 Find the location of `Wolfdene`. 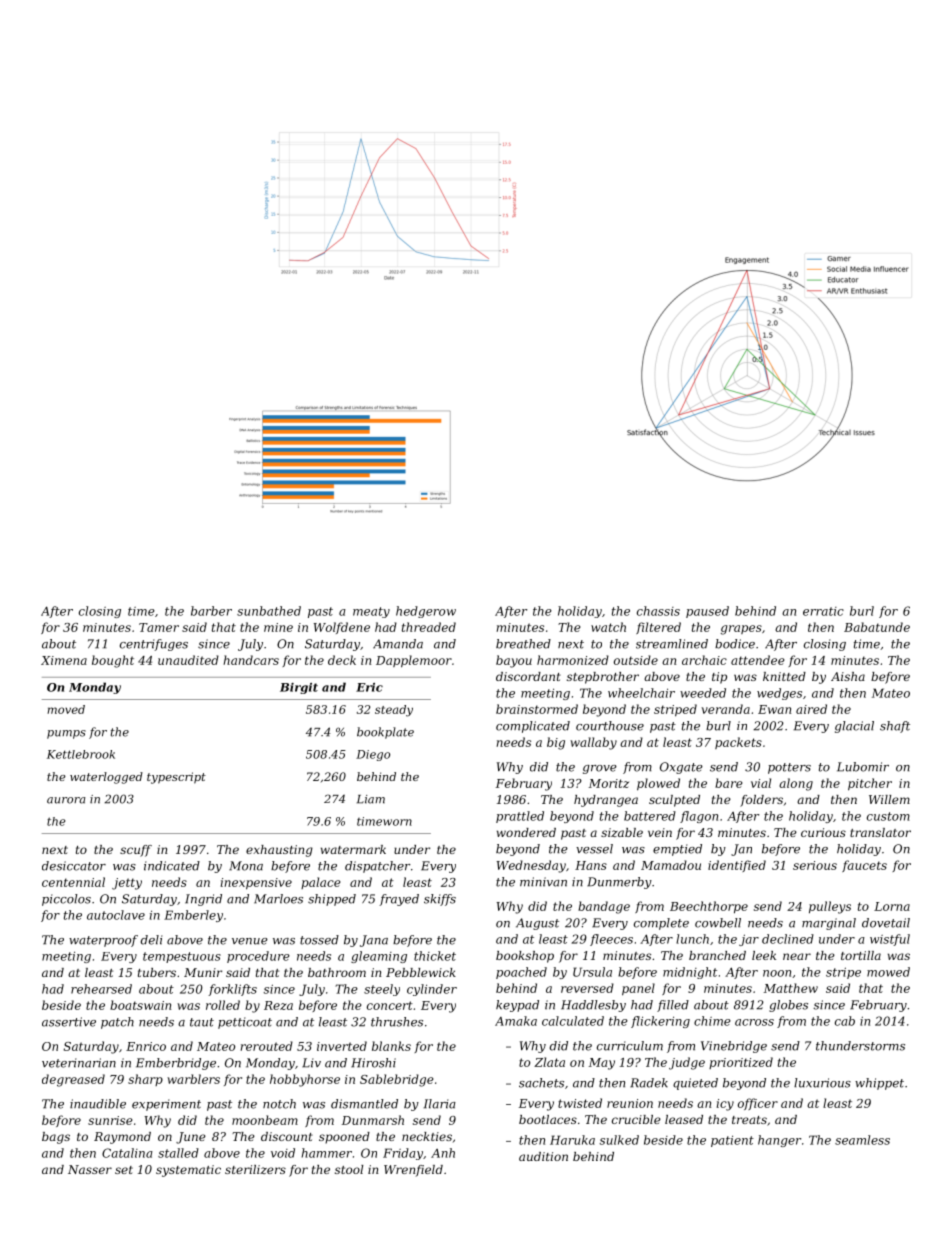

Wolfdene is located at coordinates (342, 628).
